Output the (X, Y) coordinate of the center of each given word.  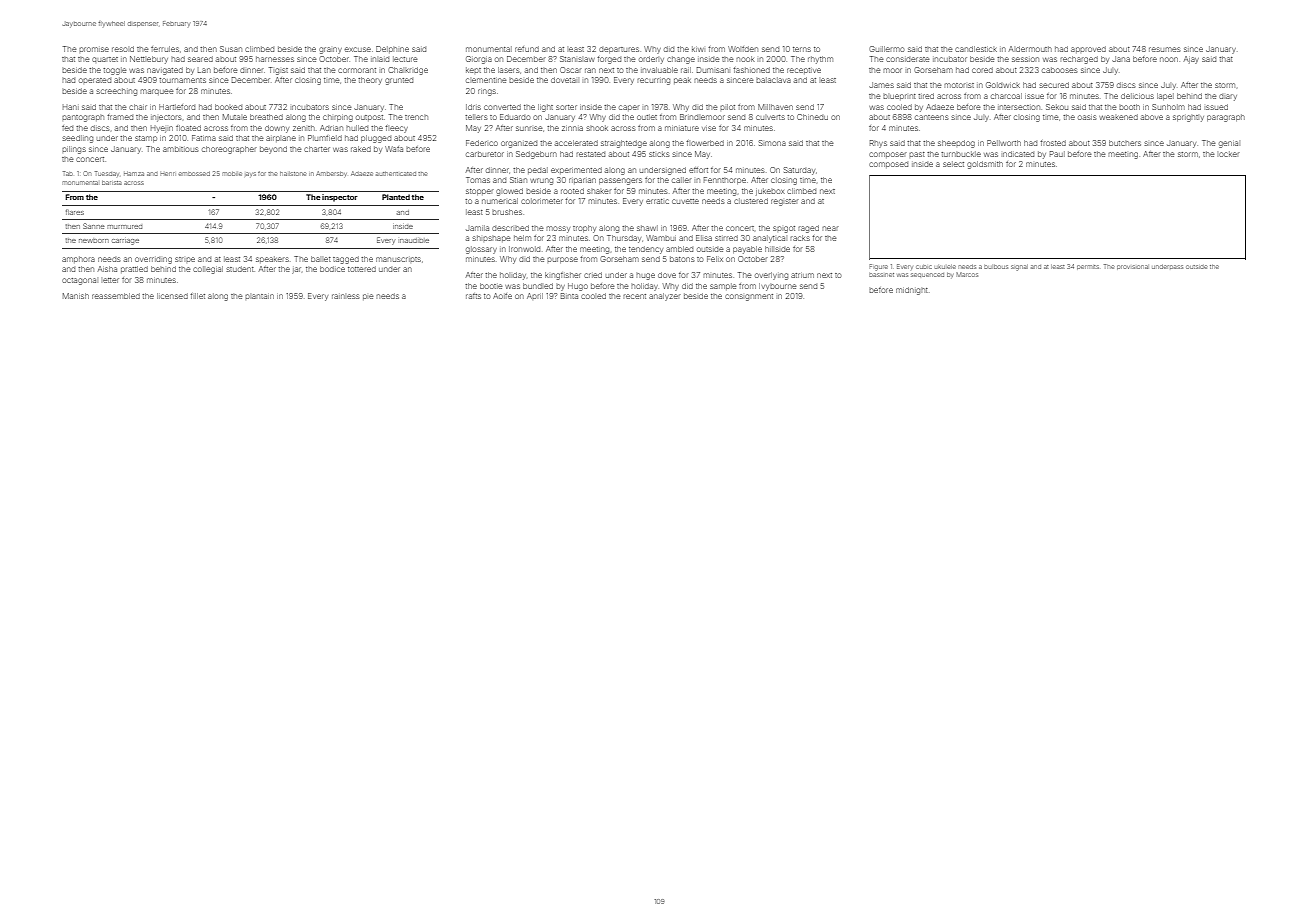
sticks (659, 154)
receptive (804, 71)
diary (1228, 97)
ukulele (945, 267)
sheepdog (956, 144)
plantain (259, 296)
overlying (771, 276)
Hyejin (162, 129)
